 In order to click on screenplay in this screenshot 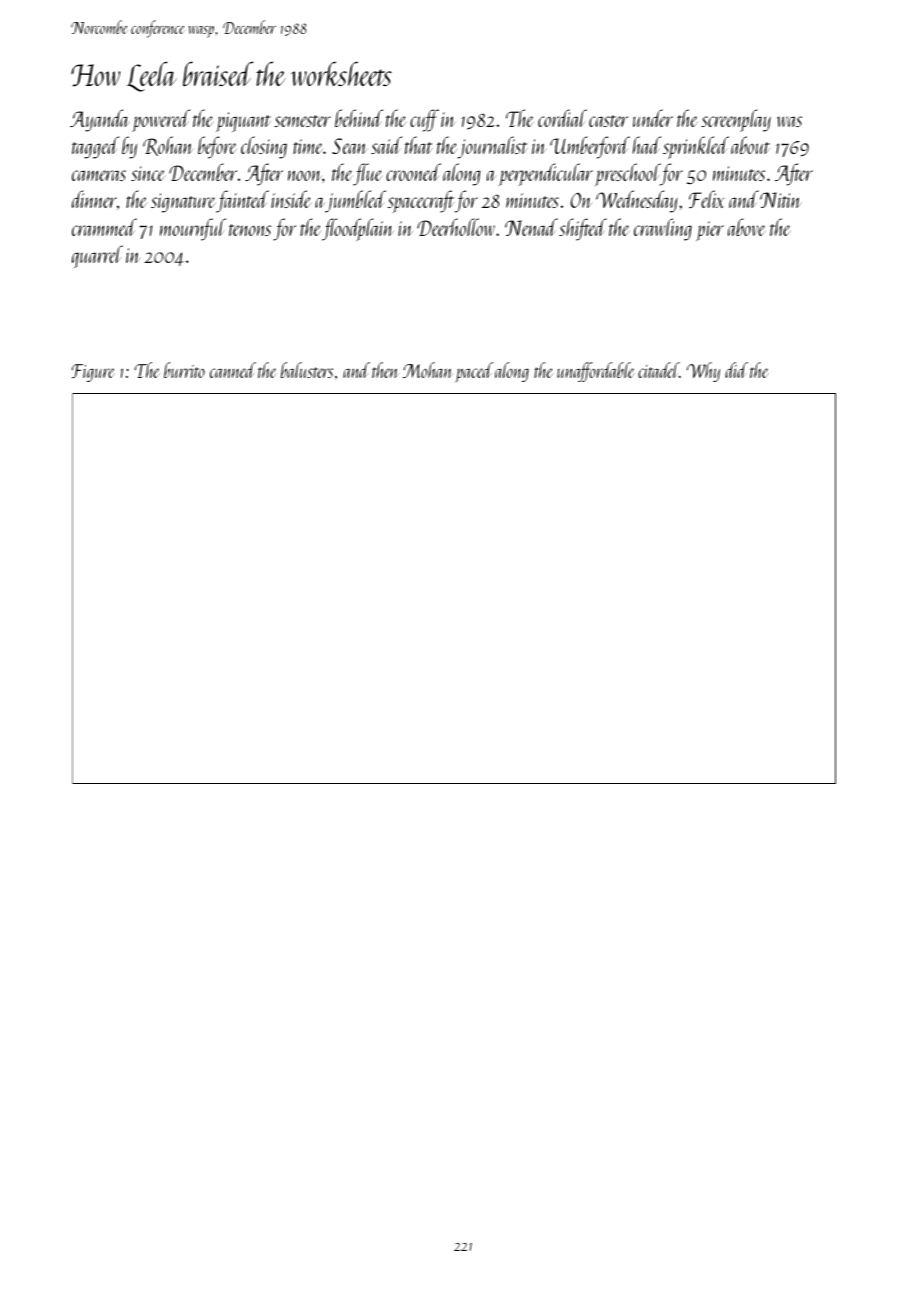, I will do `click(736, 120)`.
